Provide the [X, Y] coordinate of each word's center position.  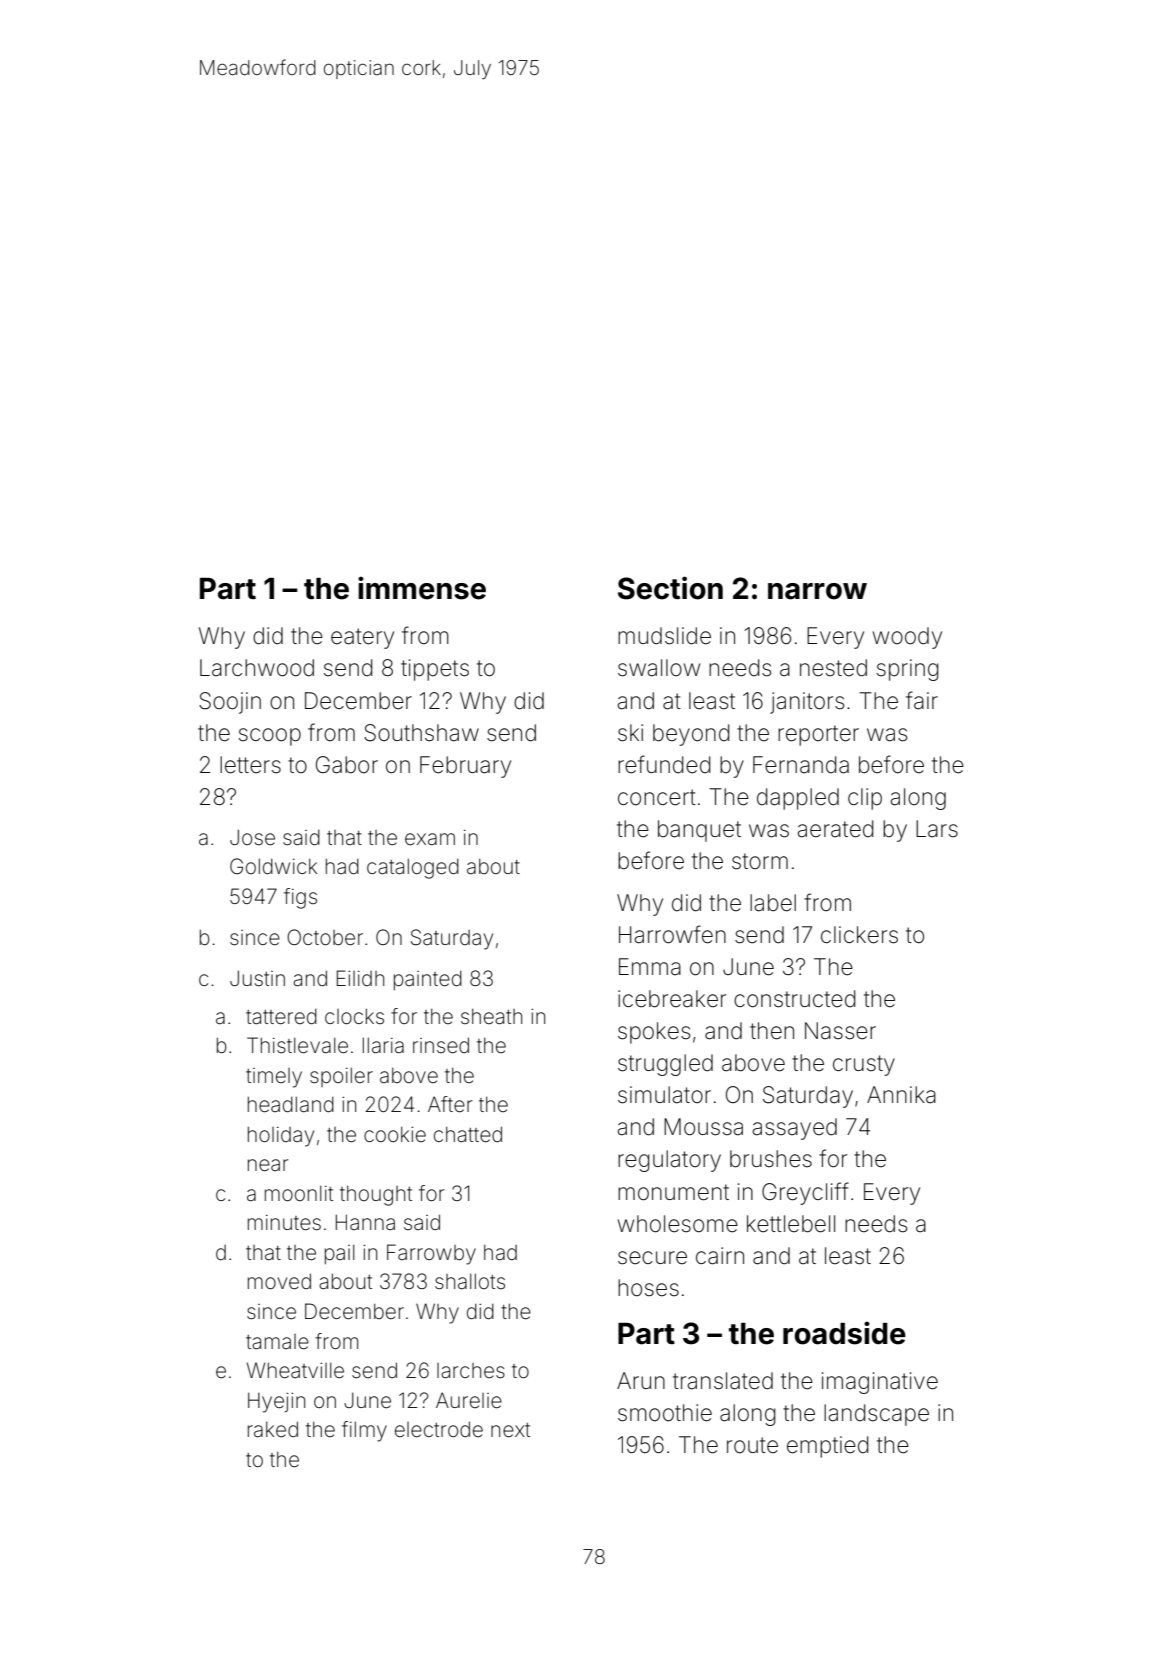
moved [279, 1281]
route [752, 1445]
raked [273, 1429]
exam [430, 839]
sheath [491, 1016]
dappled [798, 799]
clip [865, 799]
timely [274, 1078]
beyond [691, 735]
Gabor [347, 765]
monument [673, 1192]
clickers [859, 935]
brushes [771, 1159]
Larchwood [257, 668]
